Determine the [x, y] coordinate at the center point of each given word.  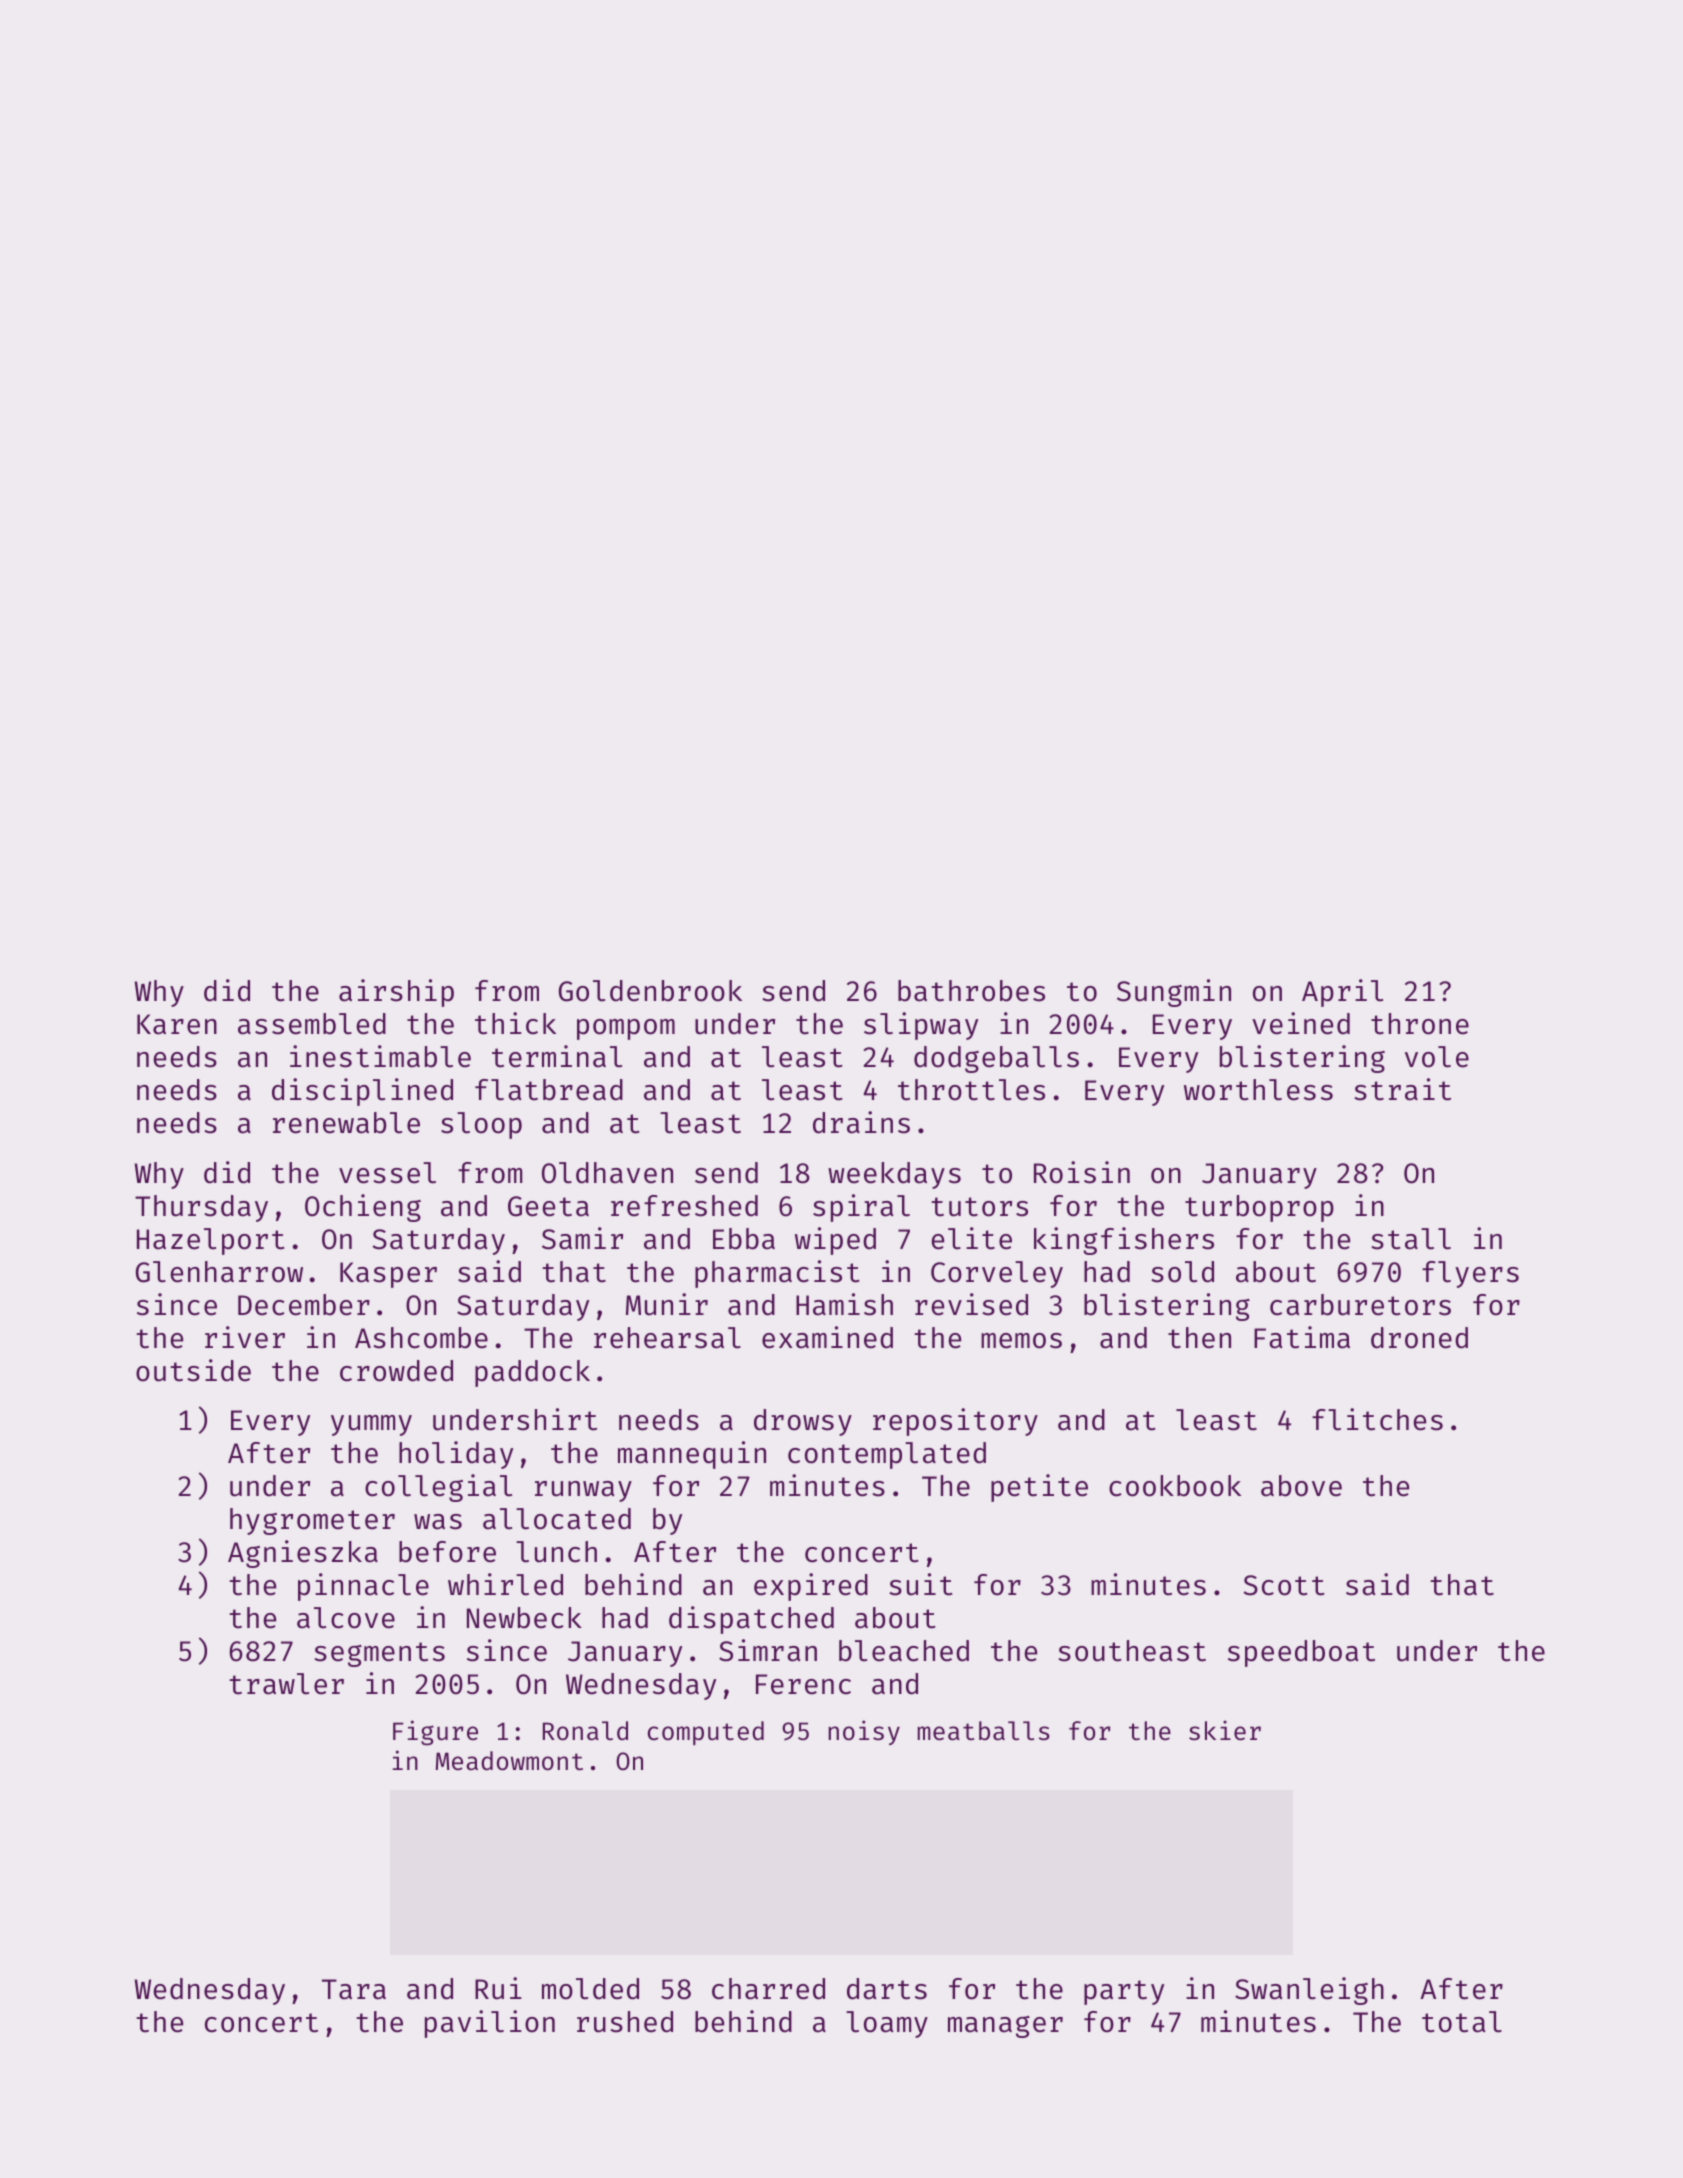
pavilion [490, 2024]
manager [1005, 2027]
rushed [625, 2022]
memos [1021, 1341]
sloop [481, 1125]
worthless [1258, 1090]
